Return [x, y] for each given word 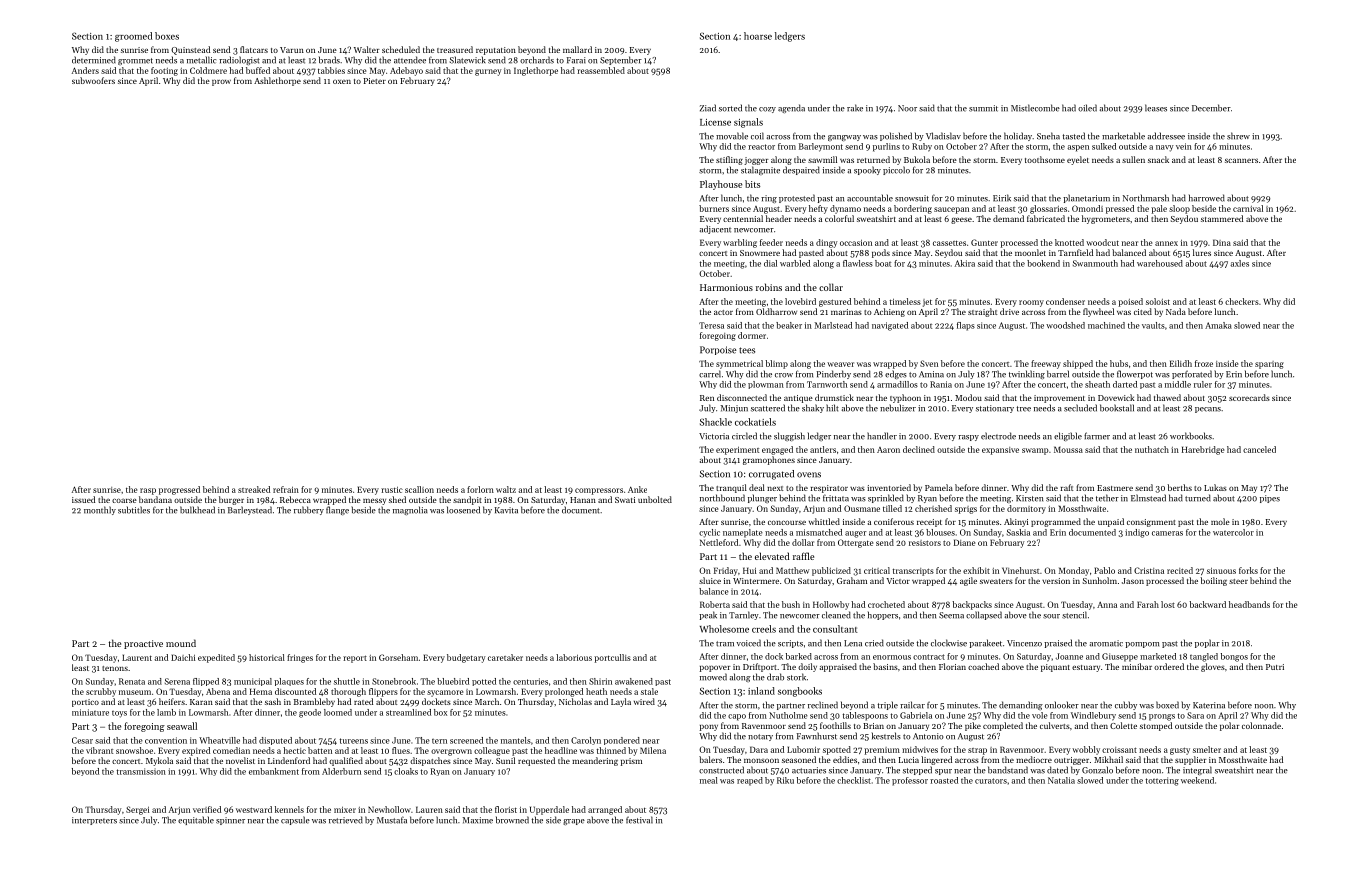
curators [991, 781]
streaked [254, 489]
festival [639, 820]
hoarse [758, 36]
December [1211, 108]
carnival [1248, 208]
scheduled [401, 49]
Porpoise [718, 350]
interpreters [94, 821]
